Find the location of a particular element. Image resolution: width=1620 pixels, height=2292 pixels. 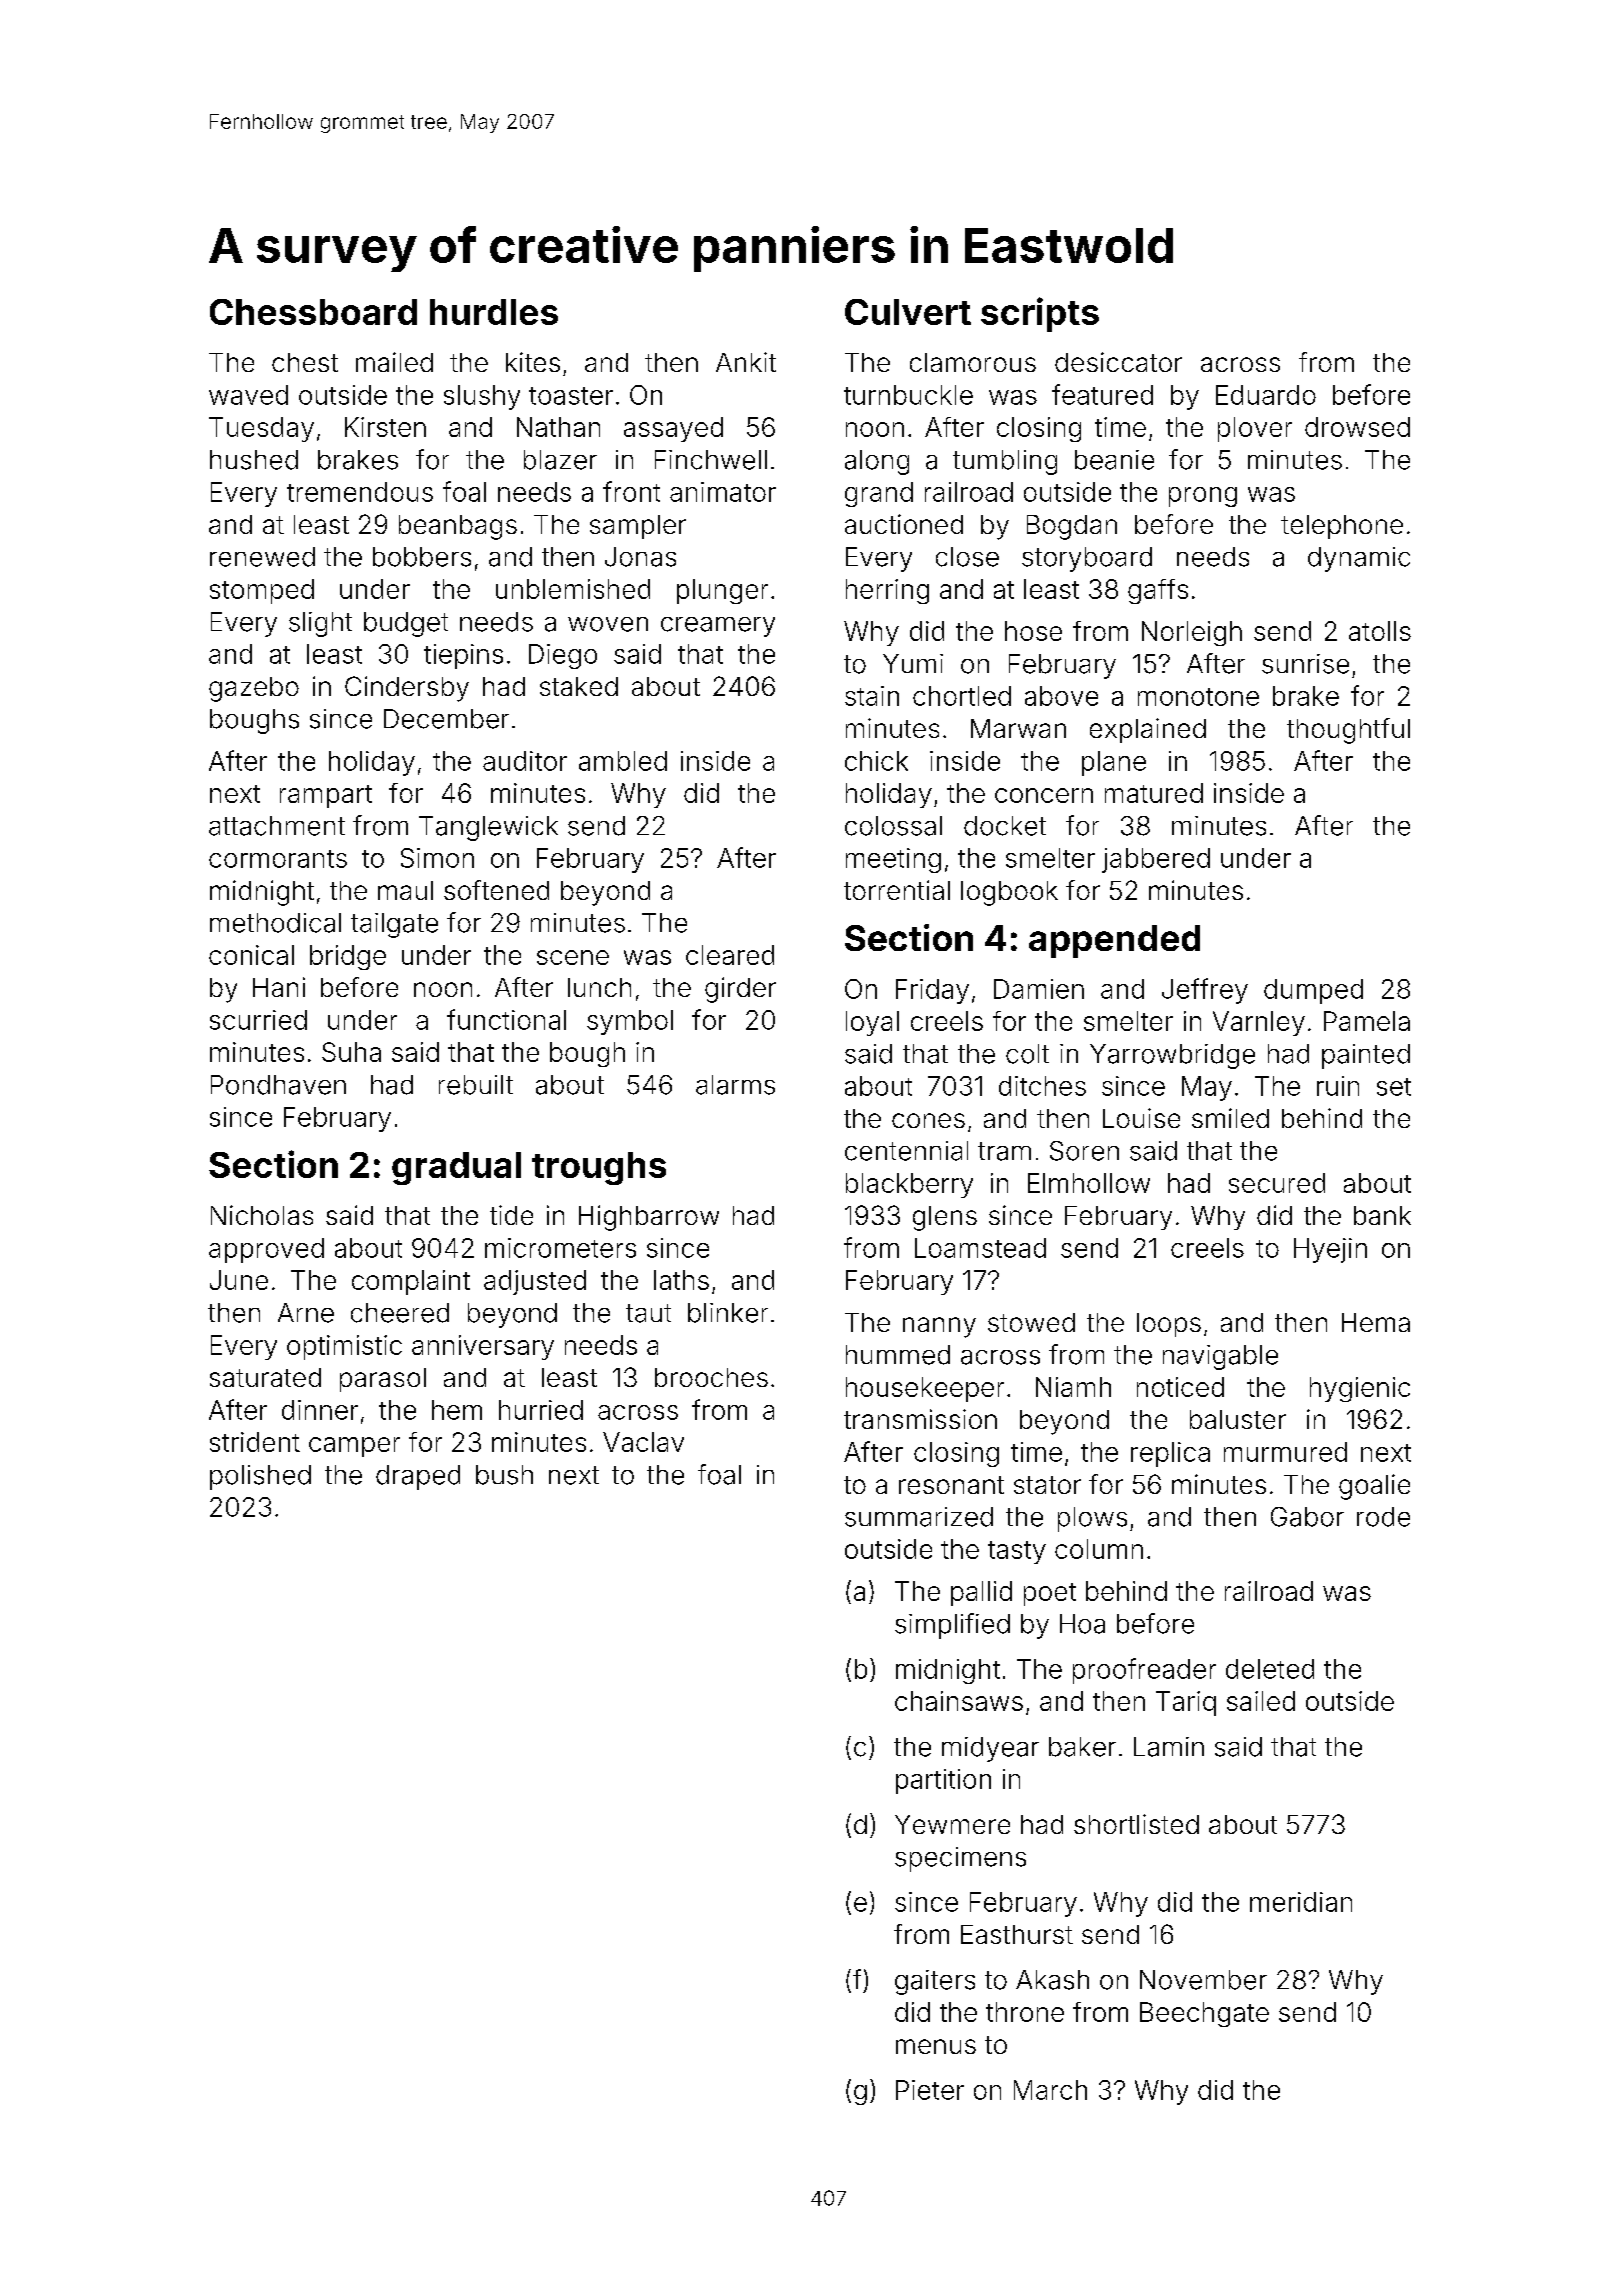

prong is located at coordinates (1203, 497).
